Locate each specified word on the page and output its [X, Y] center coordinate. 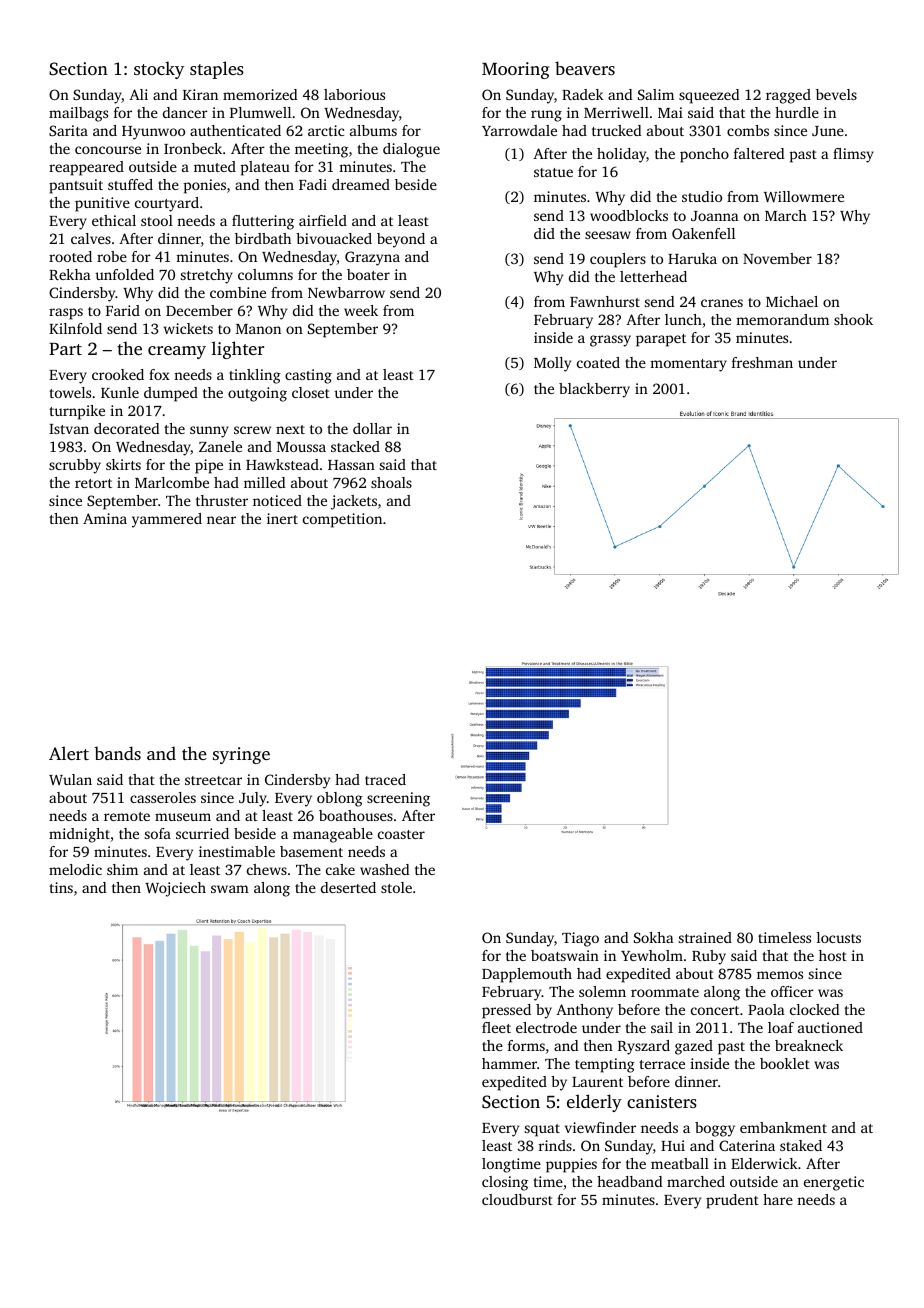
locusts [839, 937]
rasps [66, 314]
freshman [762, 362]
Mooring [515, 70]
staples [217, 70]
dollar [372, 428]
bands [117, 753]
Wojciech [175, 889]
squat [542, 1130]
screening [398, 799]
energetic [834, 1183]
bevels [836, 94]
